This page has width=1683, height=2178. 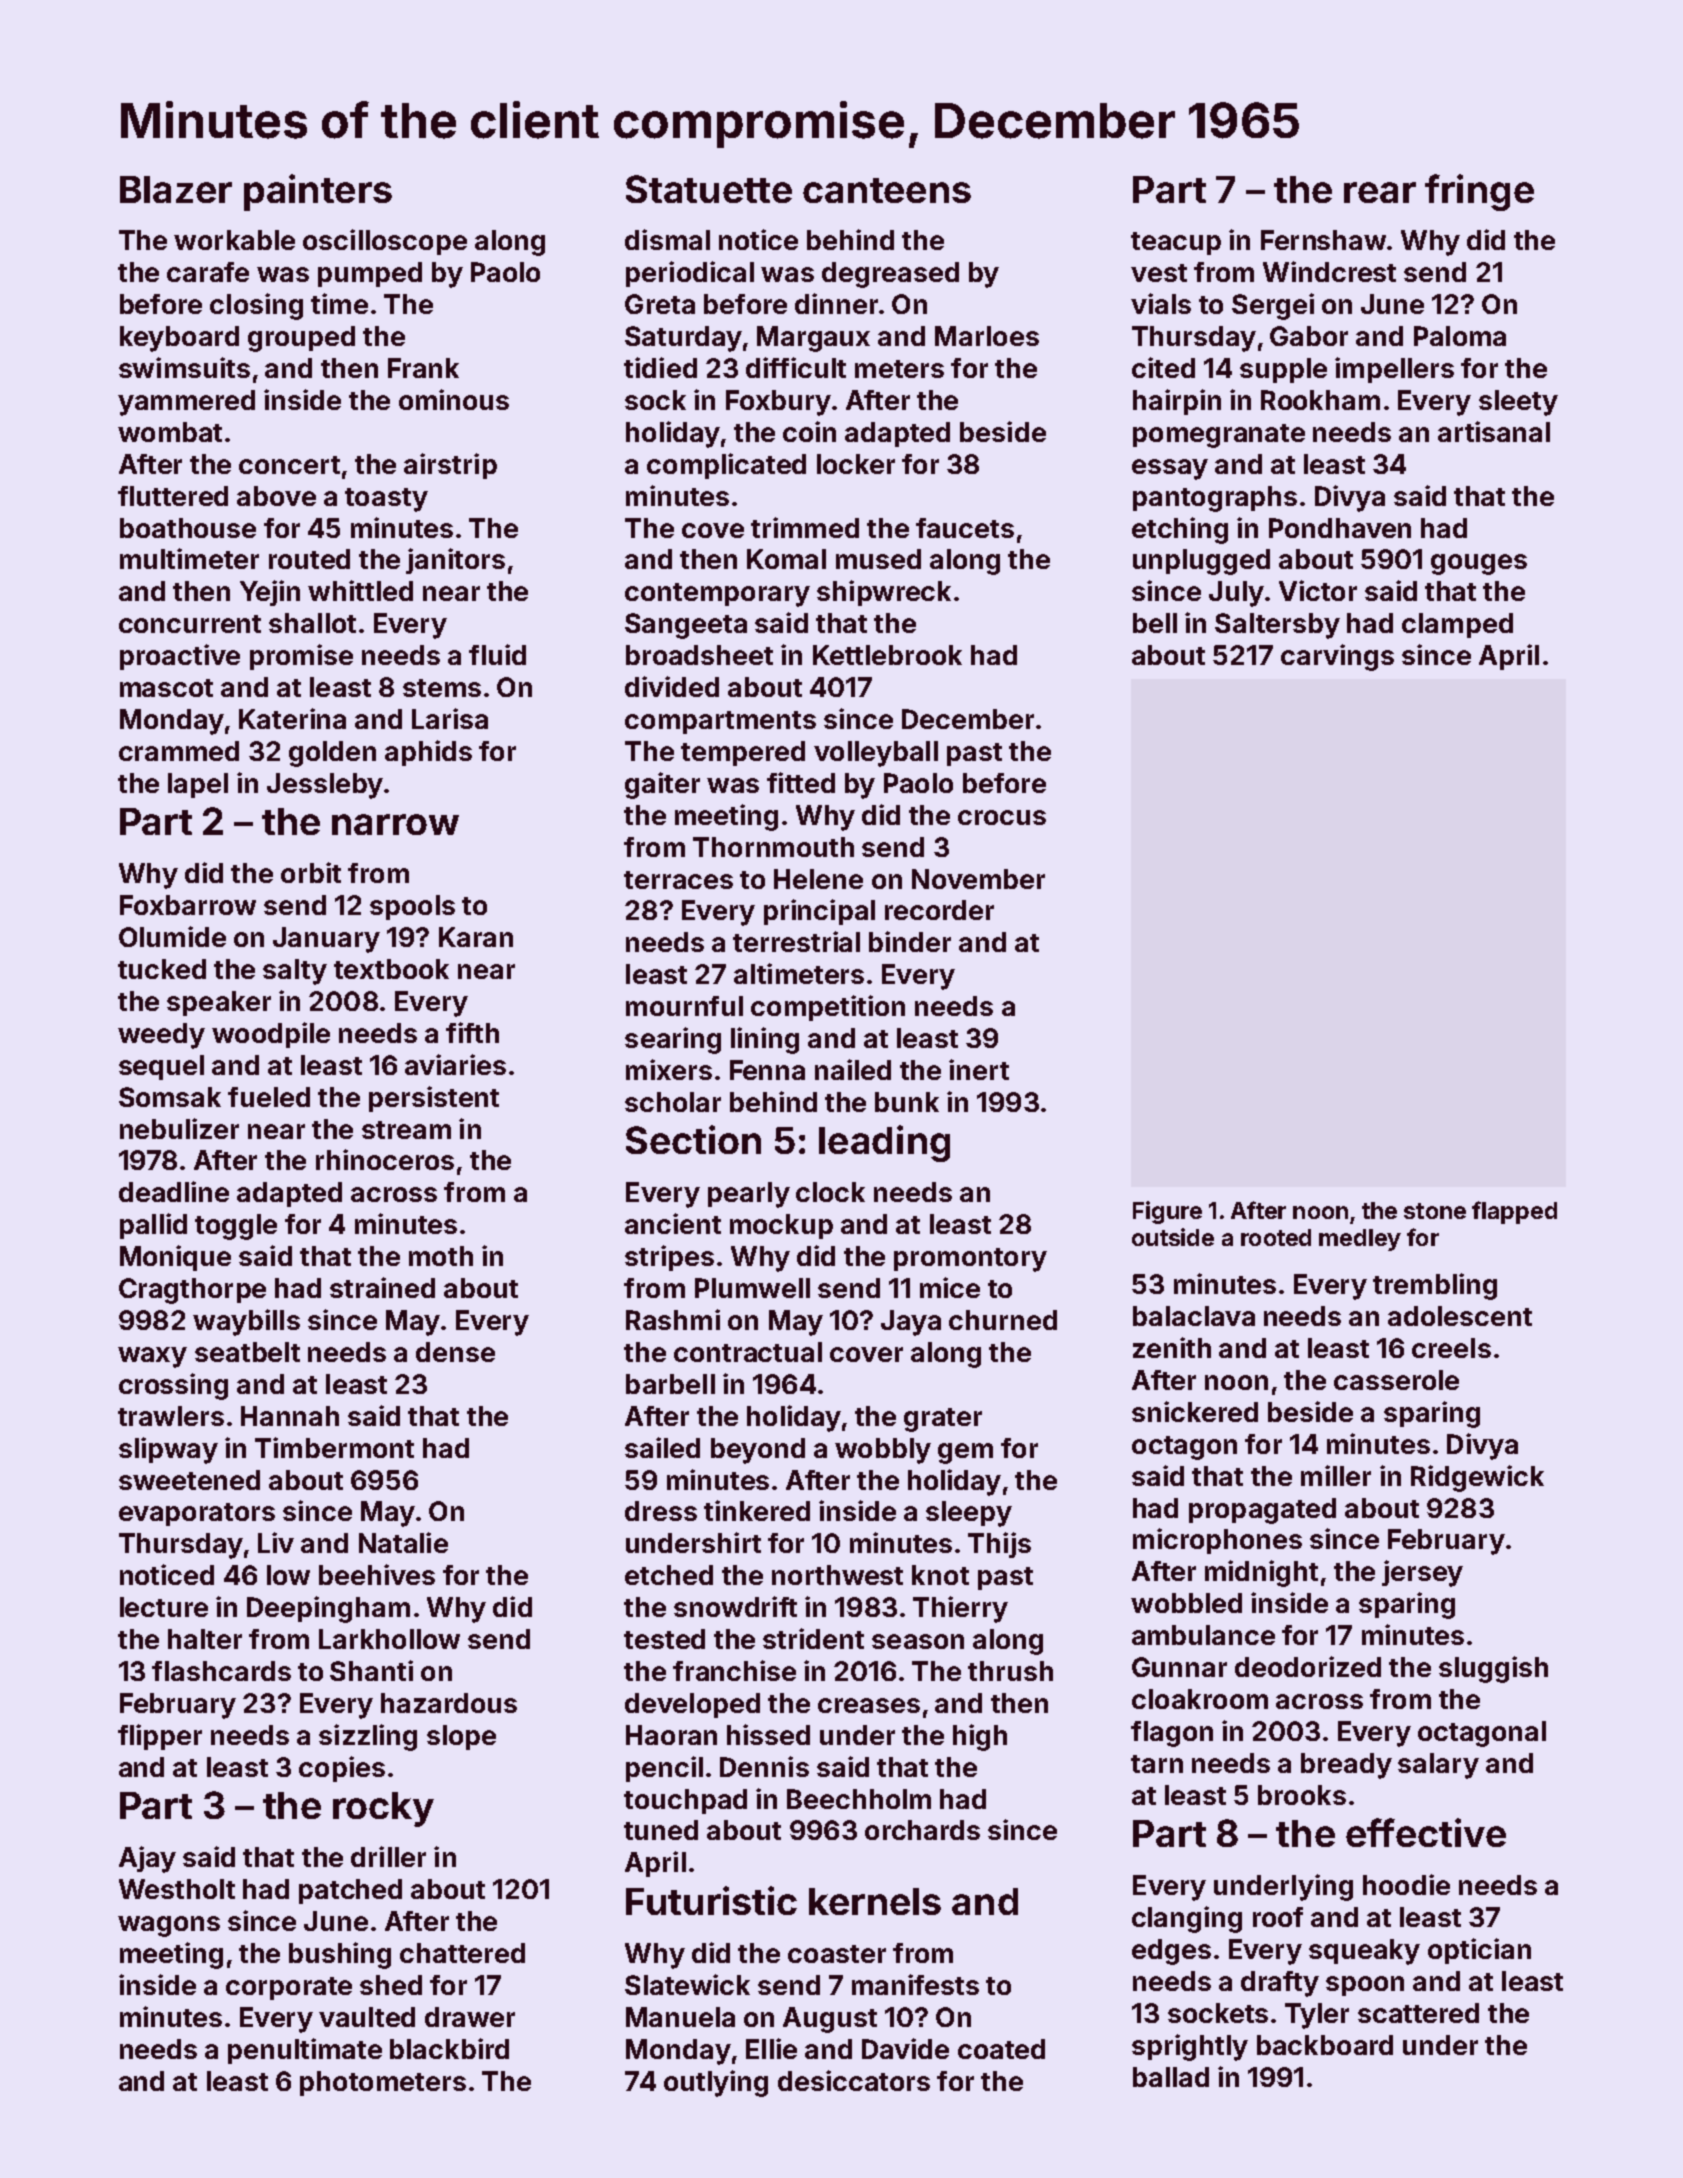 What do you see at coordinates (979, 1069) in the page?
I see `inert` at bounding box center [979, 1069].
